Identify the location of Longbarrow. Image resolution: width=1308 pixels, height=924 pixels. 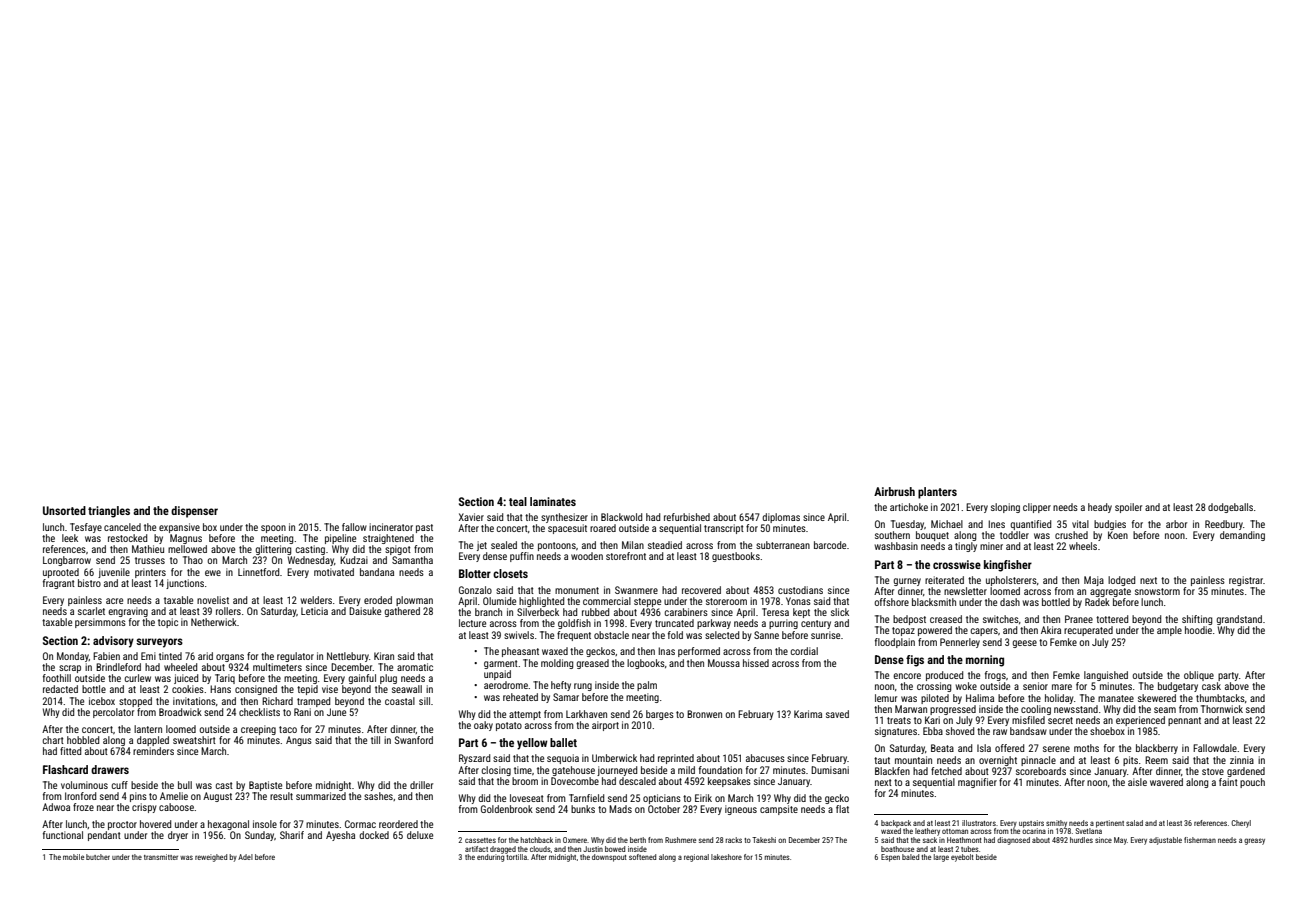
(67, 561).
